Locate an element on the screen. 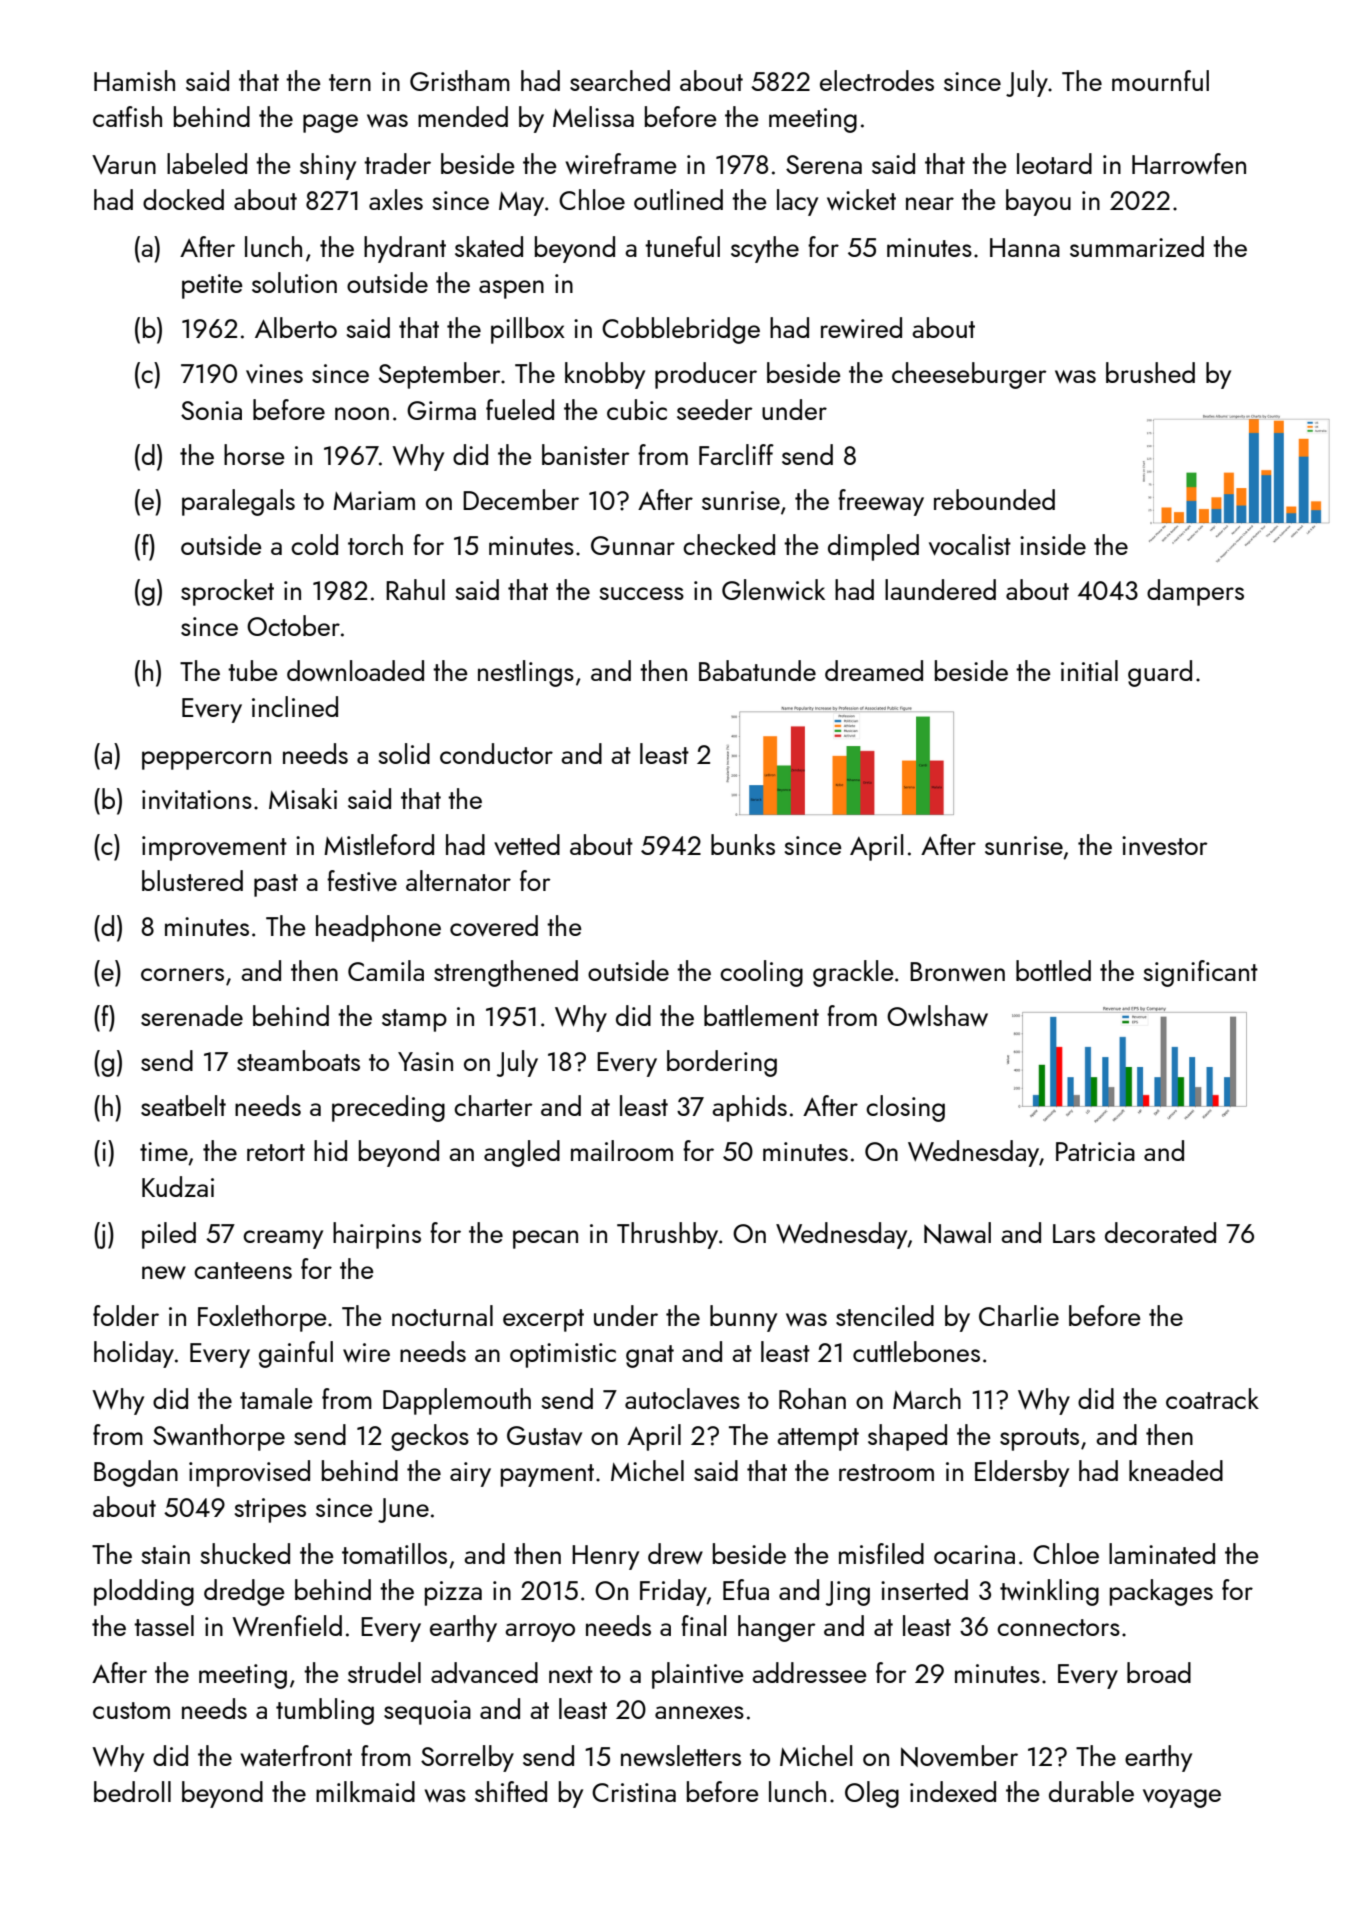 This screenshot has width=1355, height=1916. significant is located at coordinates (1201, 973).
